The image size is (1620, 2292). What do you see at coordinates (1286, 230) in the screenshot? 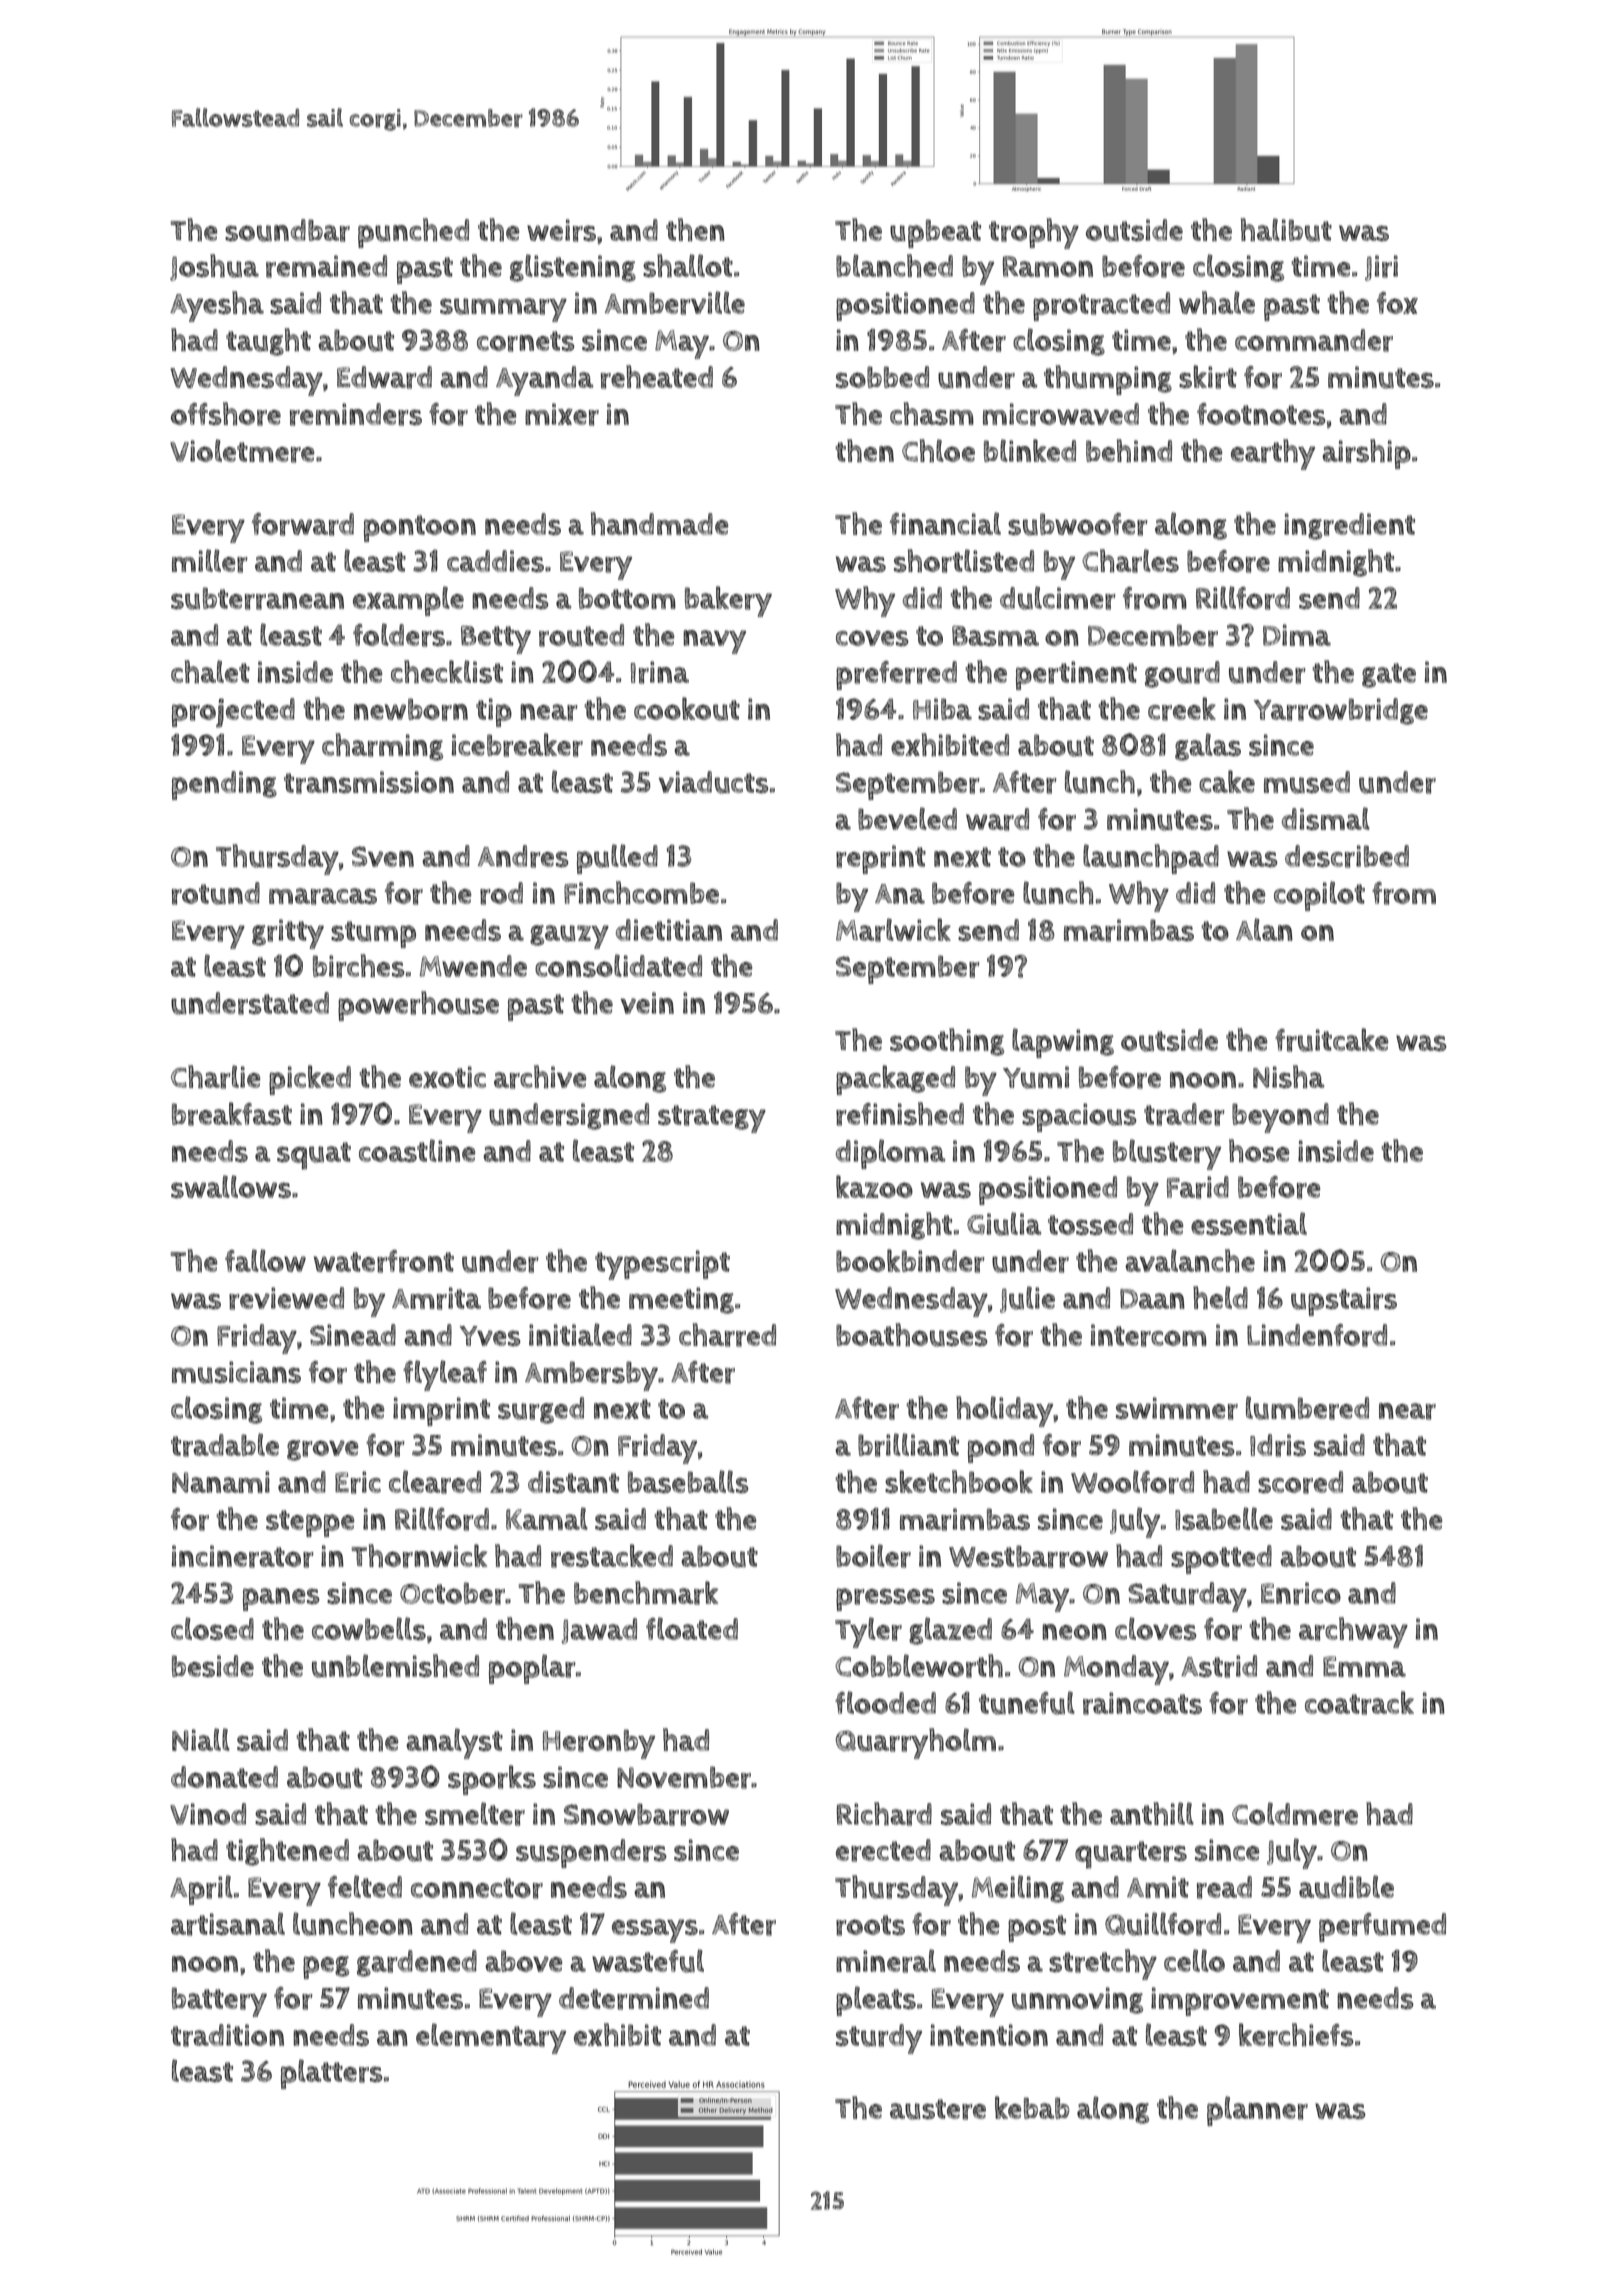
I see `halibut` at bounding box center [1286, 230].
